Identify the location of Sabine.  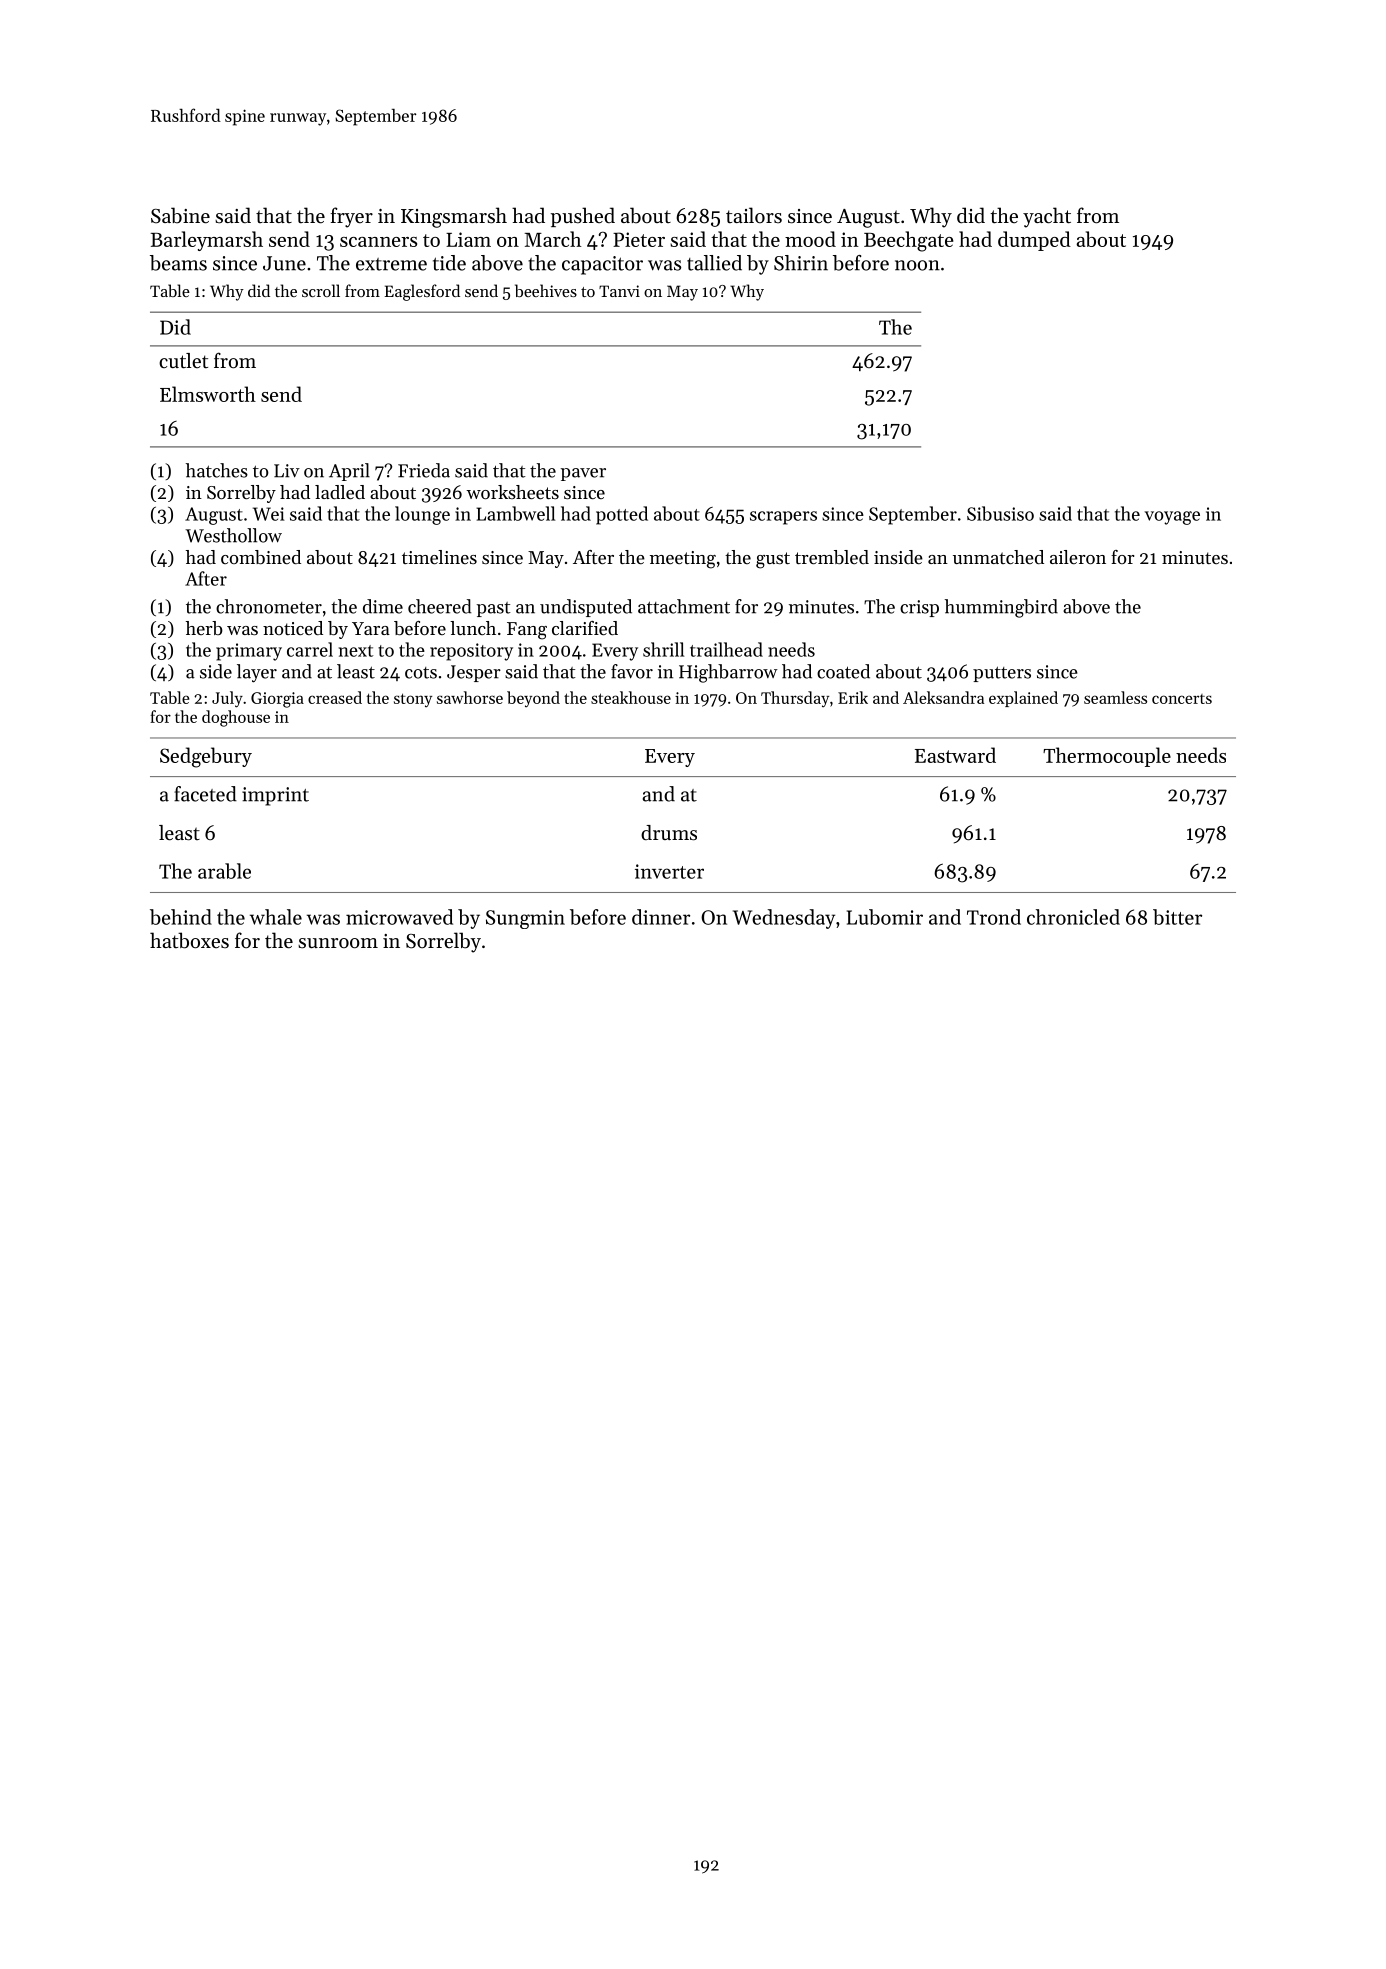
(180, 215).
